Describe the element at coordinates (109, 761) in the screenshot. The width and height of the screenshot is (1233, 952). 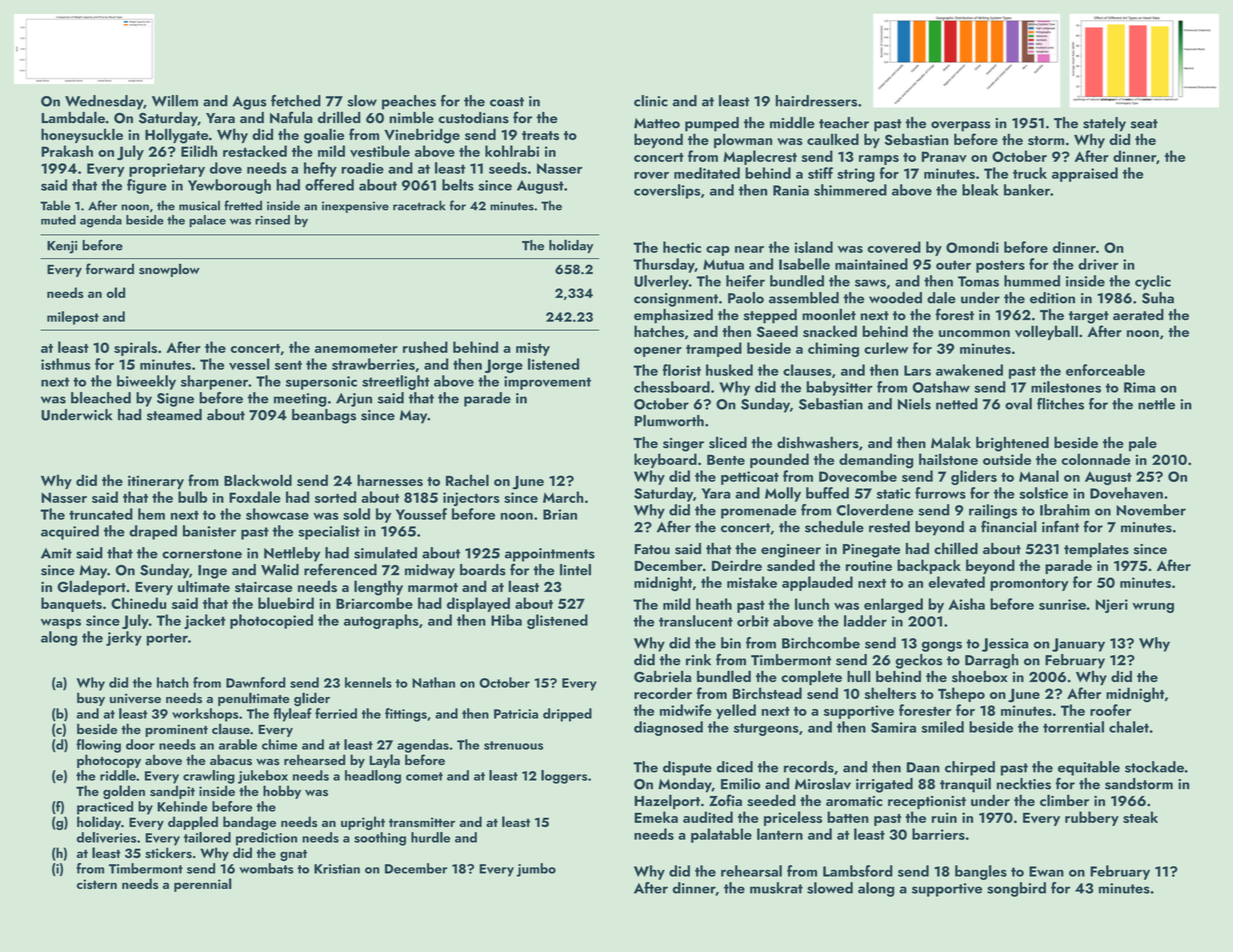
I see `photocopy` at that location.
